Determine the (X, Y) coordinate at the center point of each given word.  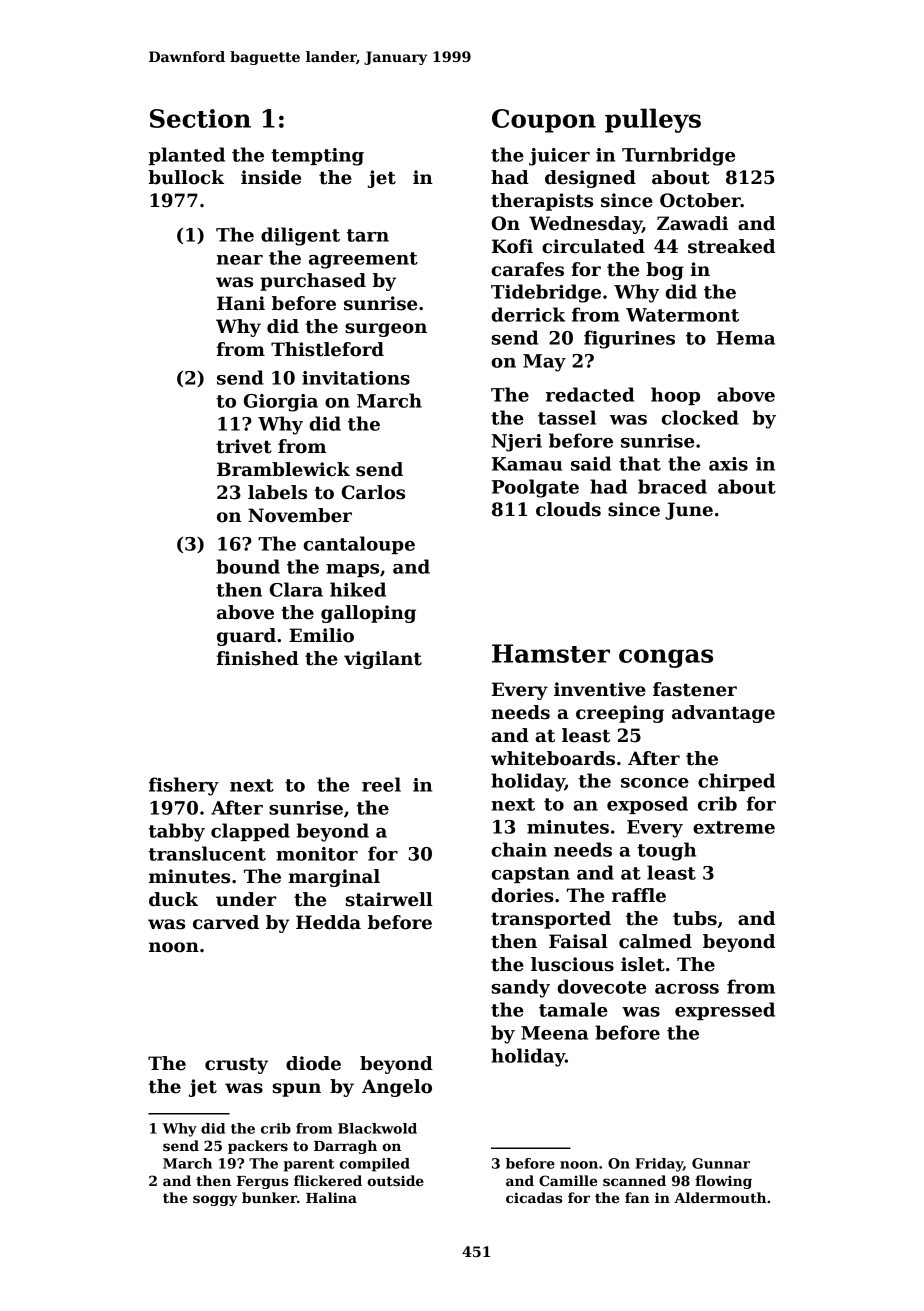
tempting (317, 157)
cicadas (534, 1197)
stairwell (389, 899)
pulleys (653, 120)
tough (666, 851)
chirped (736, 782)
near (240, 260)
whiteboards (553, 758)
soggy (215, 1200)
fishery (184, 786)
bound (248, 566)
